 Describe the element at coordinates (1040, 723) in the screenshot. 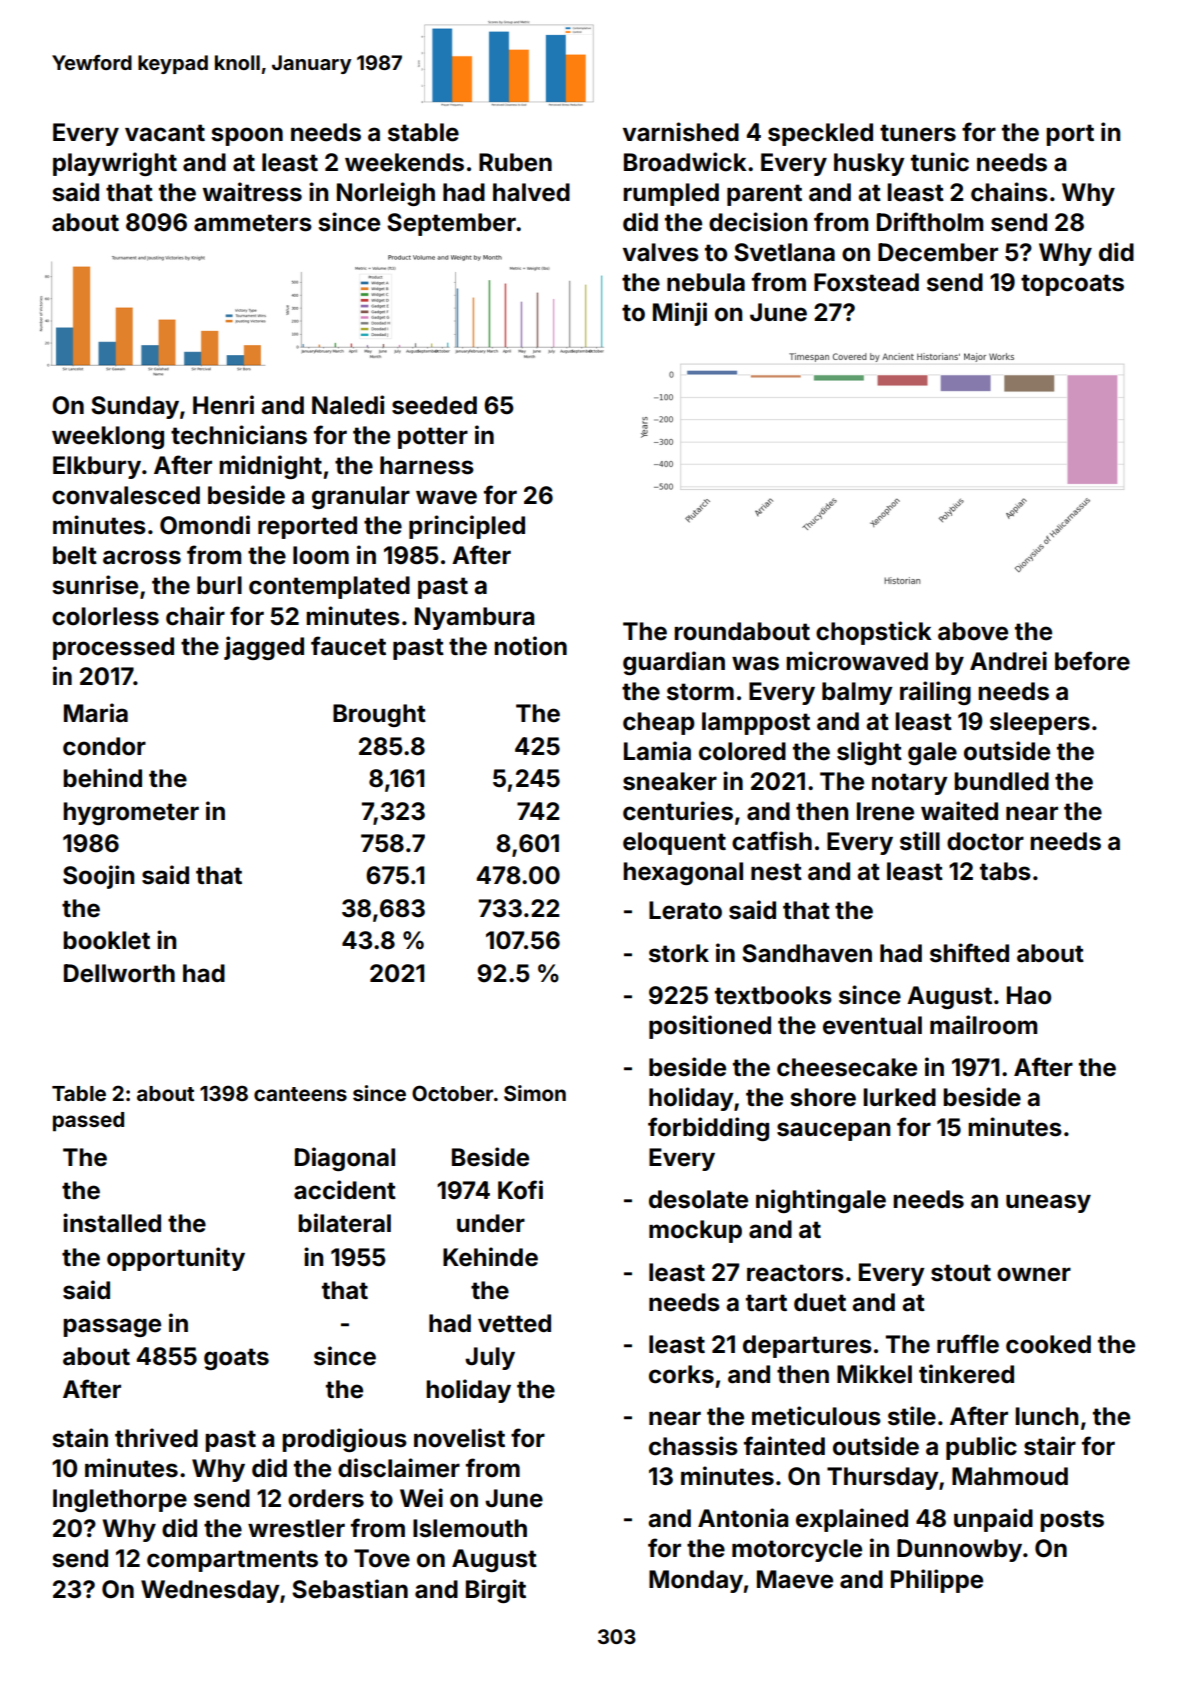

I see `sleepers` at that location.
